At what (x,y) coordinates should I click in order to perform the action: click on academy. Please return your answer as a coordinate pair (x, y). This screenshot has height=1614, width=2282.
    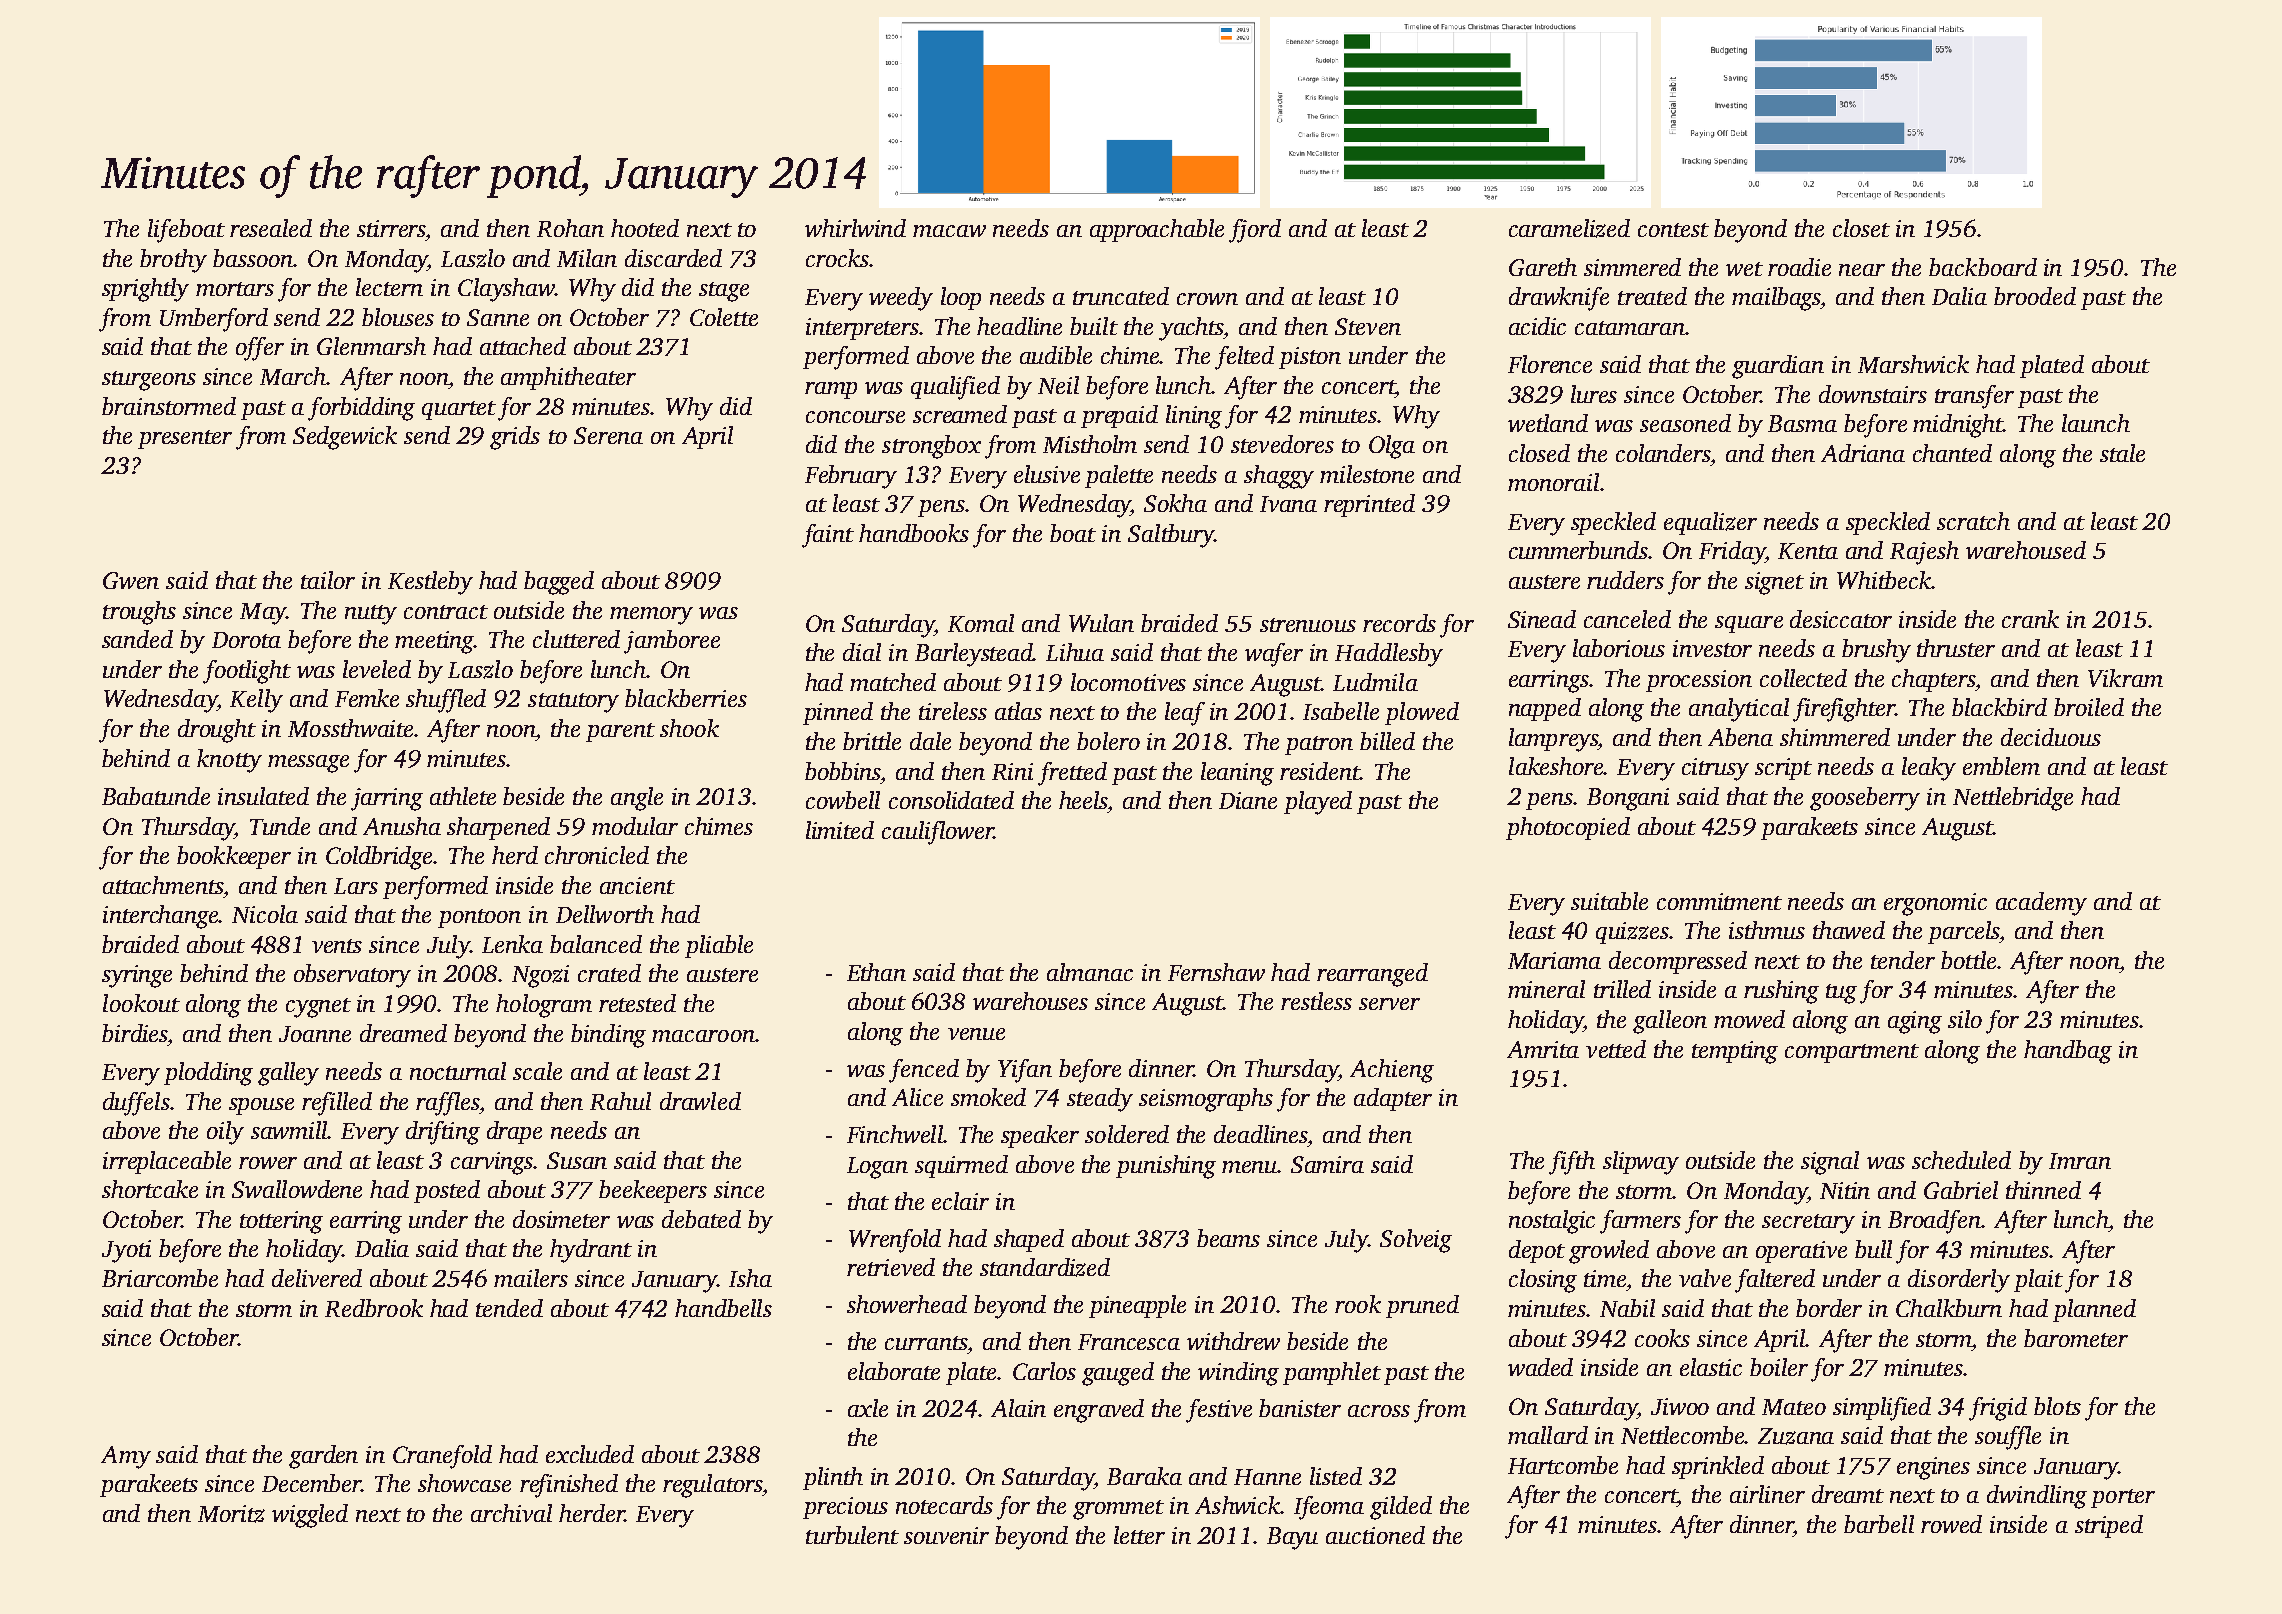
    Looking at the image, I should click on (2041, 904).
